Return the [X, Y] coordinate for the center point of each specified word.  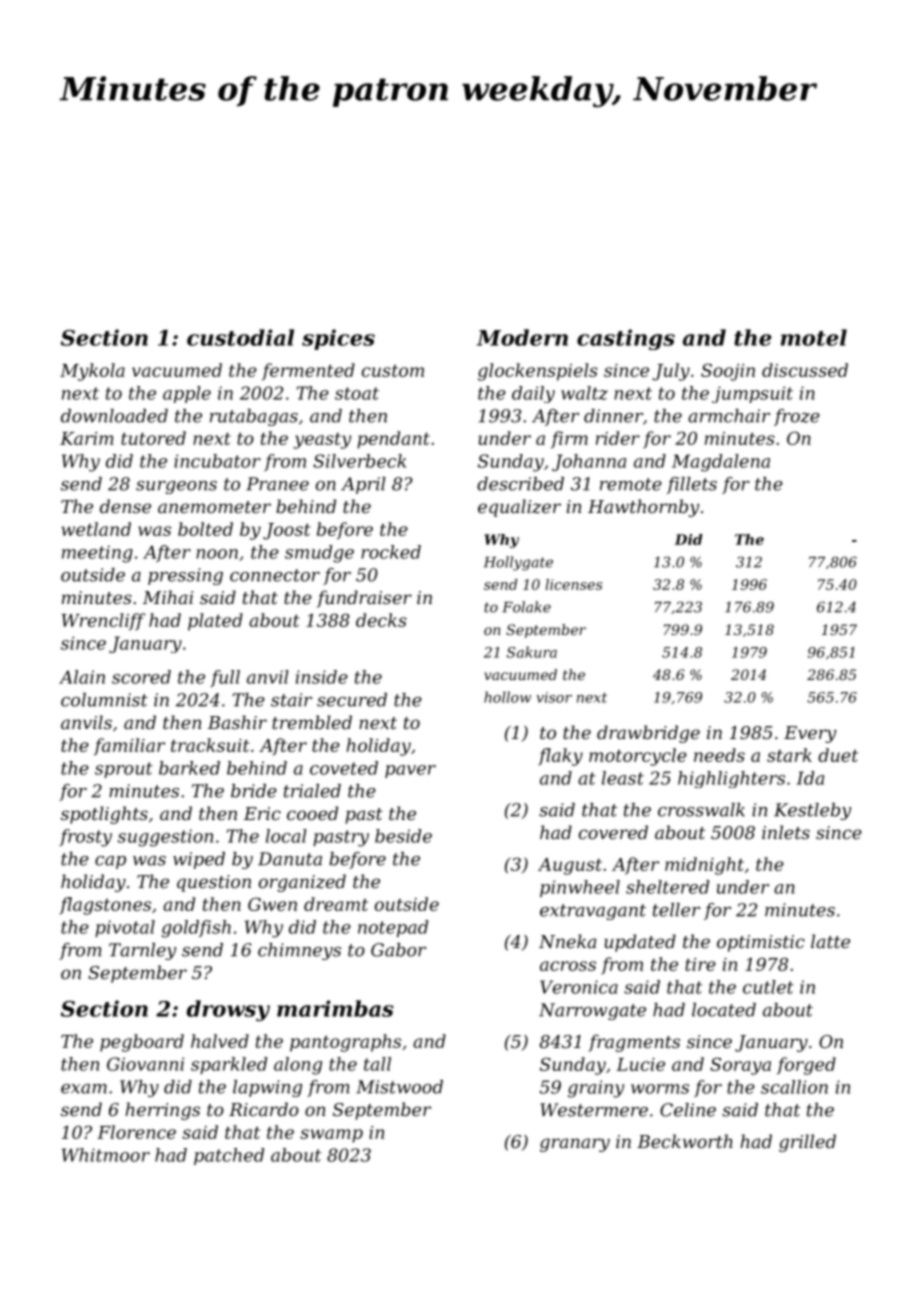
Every [810, 734]
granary [575, 1145]
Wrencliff [103, 622]
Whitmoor [106, 1155]
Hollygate [518, 563]
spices [338, 339]
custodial [240, 337]
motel [814, 337]
